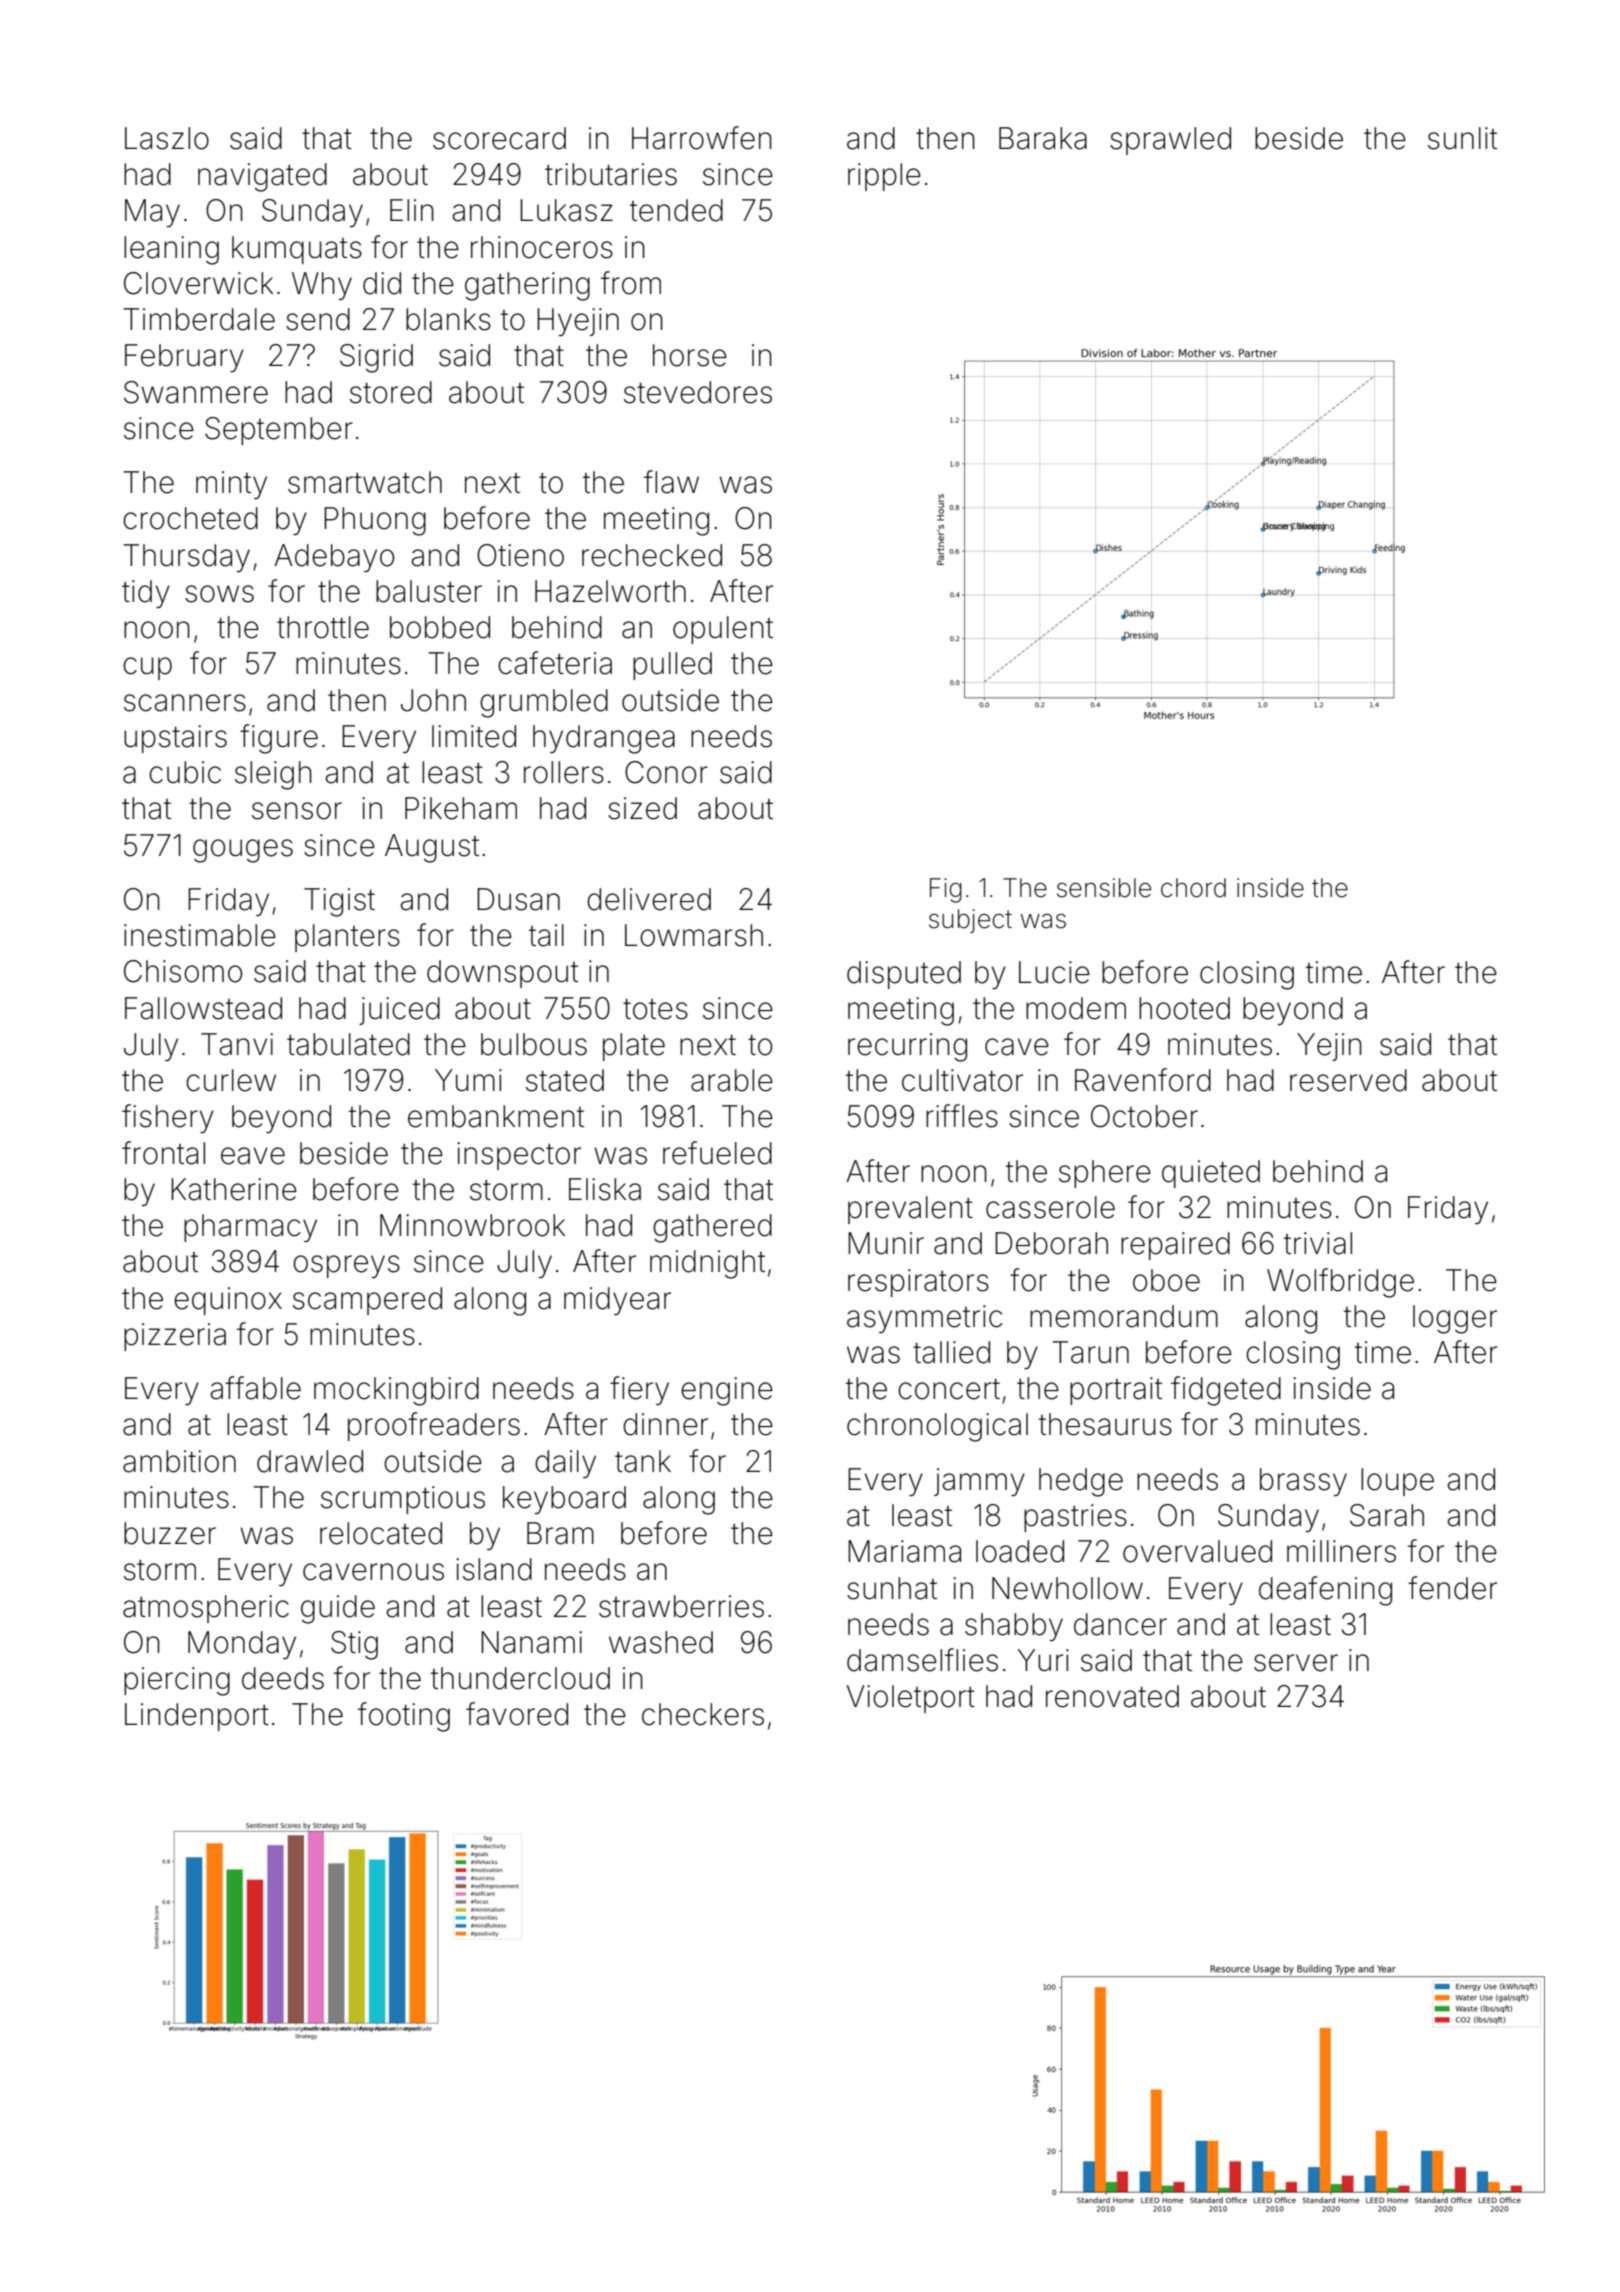  What do you see at coordinates (702, 138) in the screenshot?
I see `Harrowfen` at bounding box center [702, 138].
